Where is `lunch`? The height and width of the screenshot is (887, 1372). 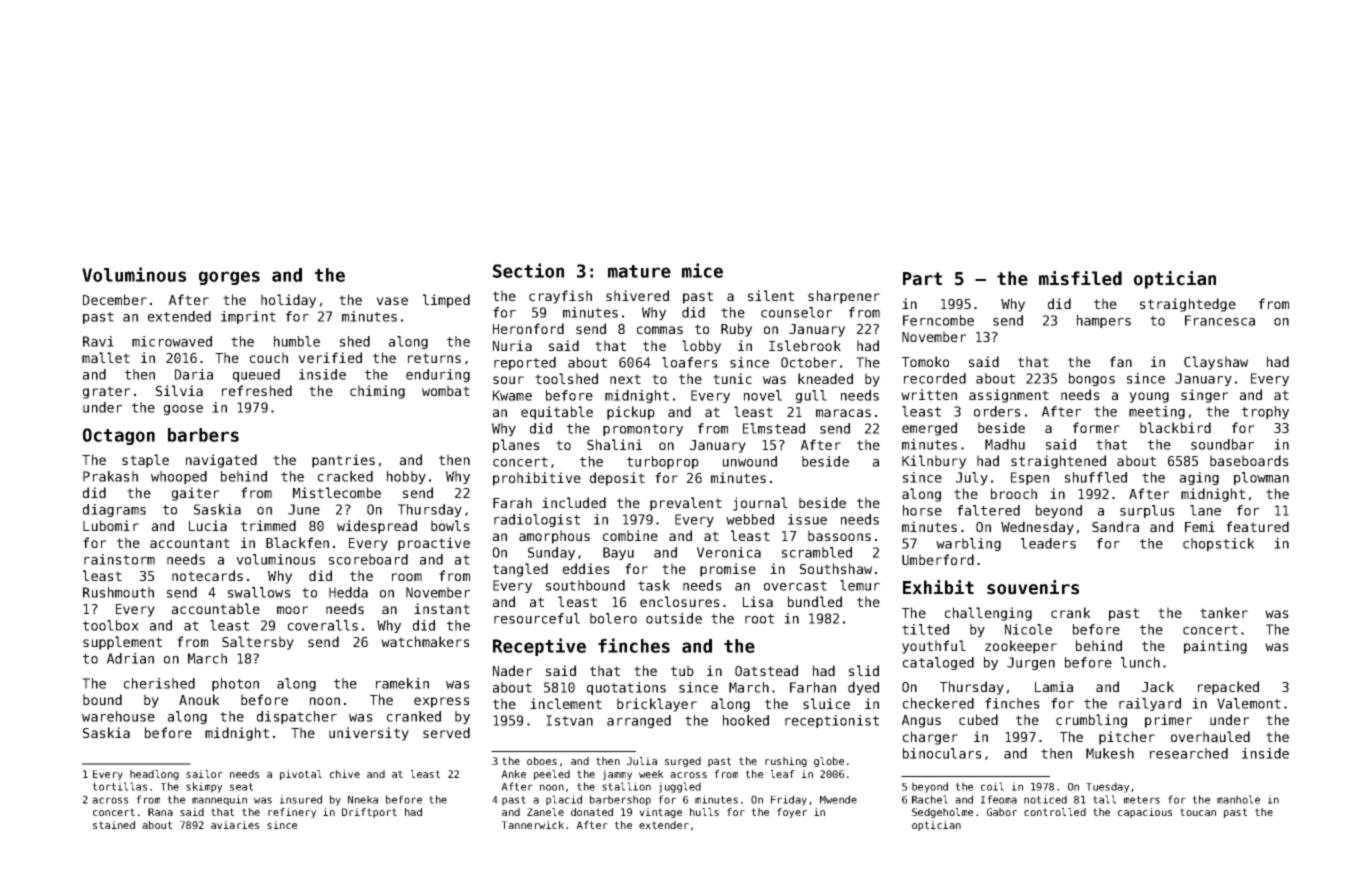
lunch is located at coordinates (1140, 662).
